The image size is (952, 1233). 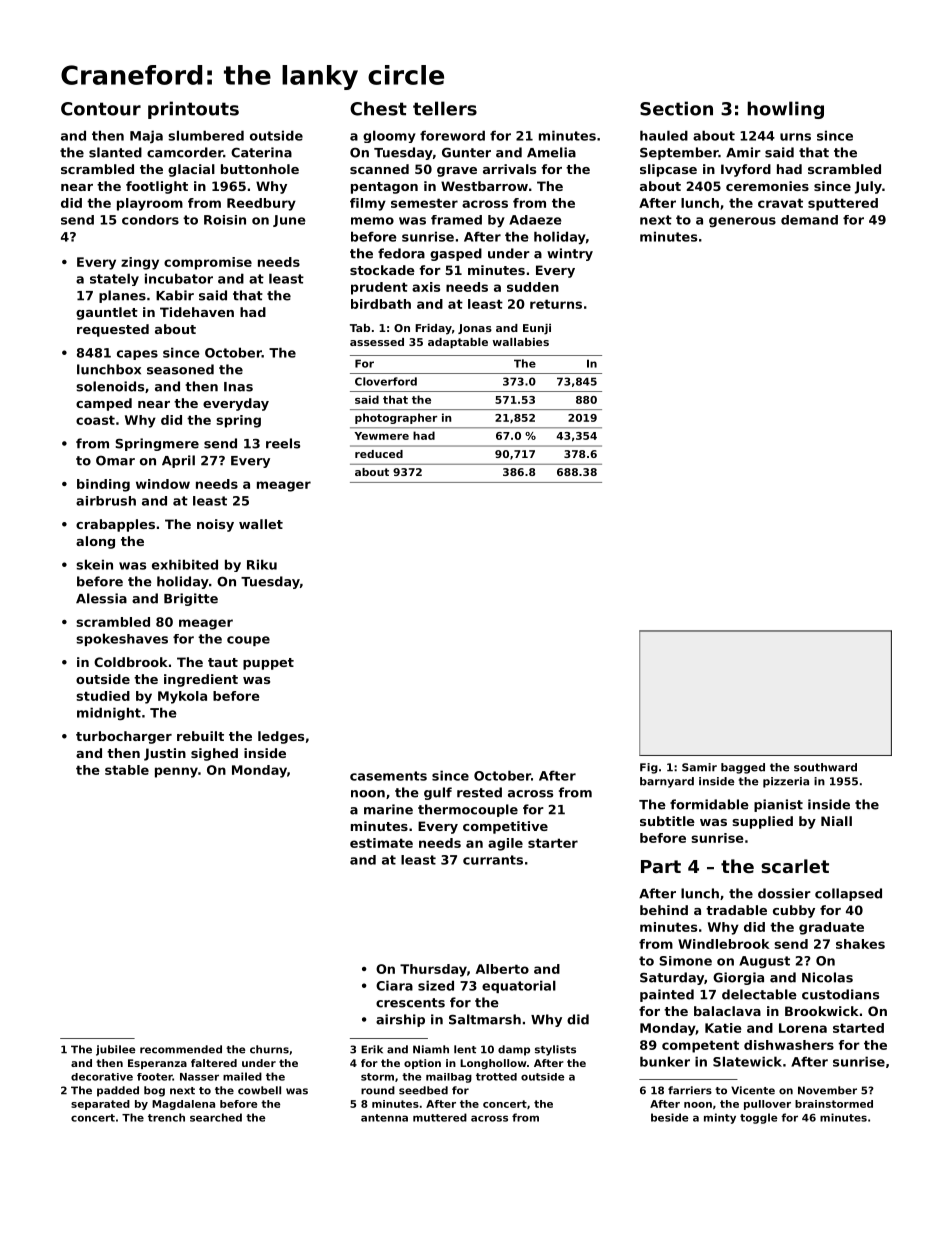 What do you see at coordinates (537, 329) in the document?
I see `Eunji` at bounding box center [537, 329].
